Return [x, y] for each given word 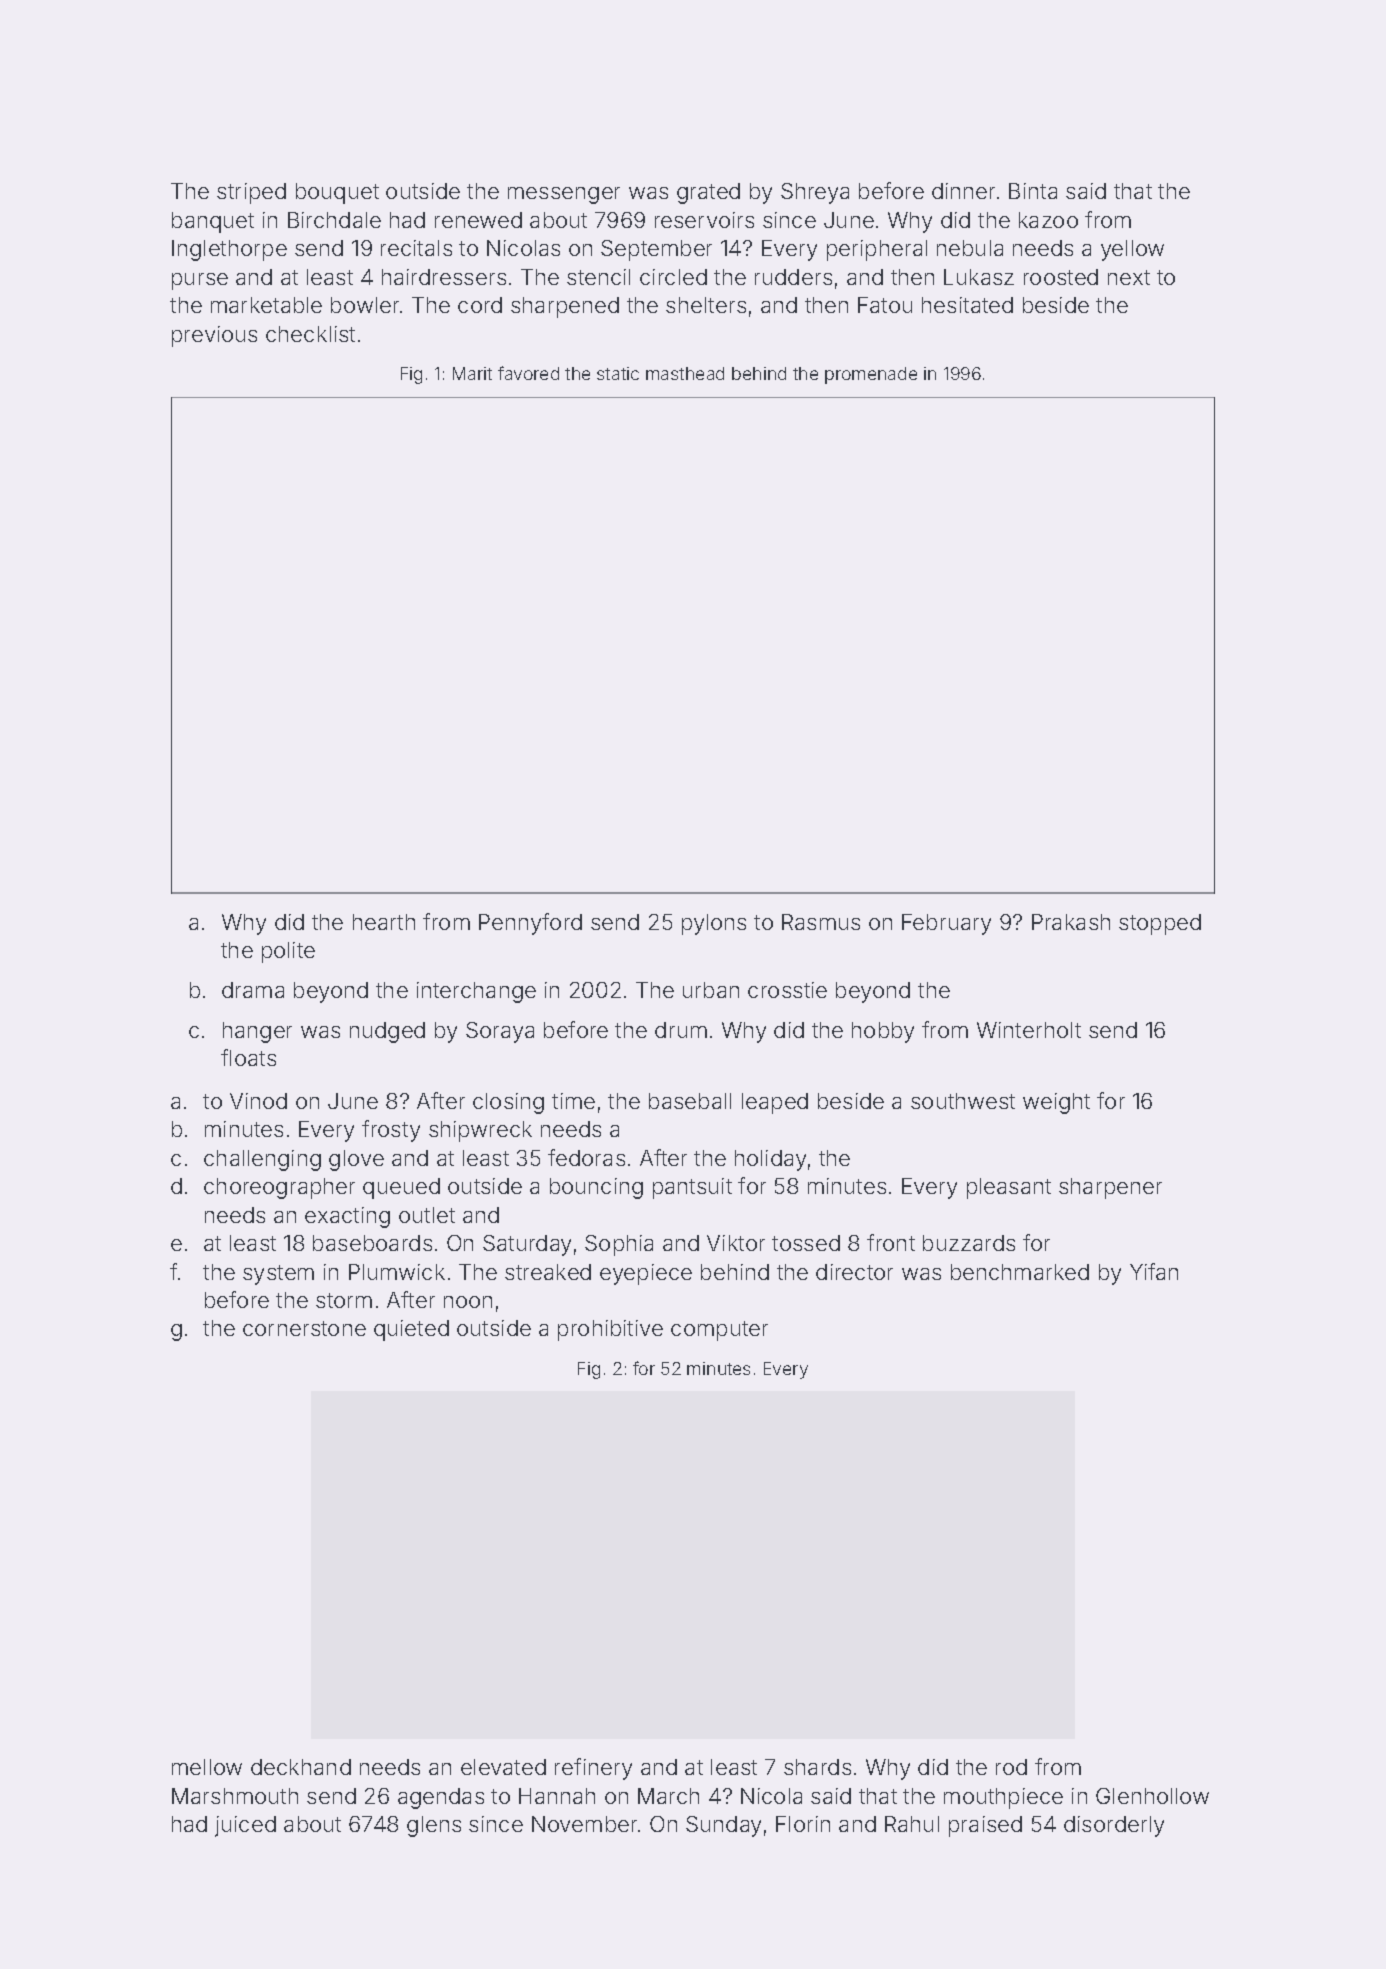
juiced [245, 1826]
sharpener [1110, 1188]
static [618, 373]
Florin [803, 1824]
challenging [262, 1160]
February [946, 924]
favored [528, 373]
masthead [685, 373]
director [854, 1272]
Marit [472, 373]
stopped [1160, 924]
